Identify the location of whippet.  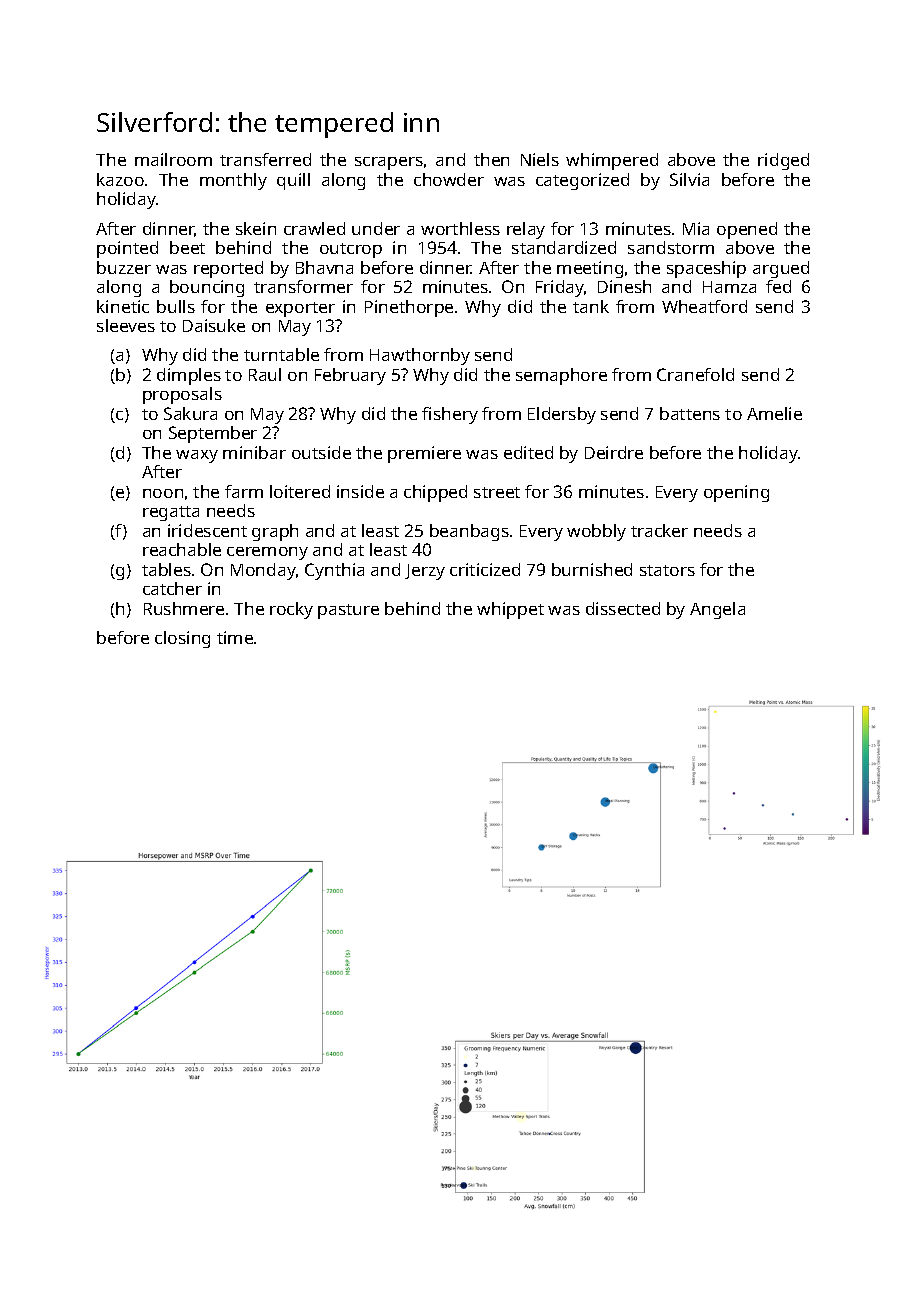
(510, 610).
